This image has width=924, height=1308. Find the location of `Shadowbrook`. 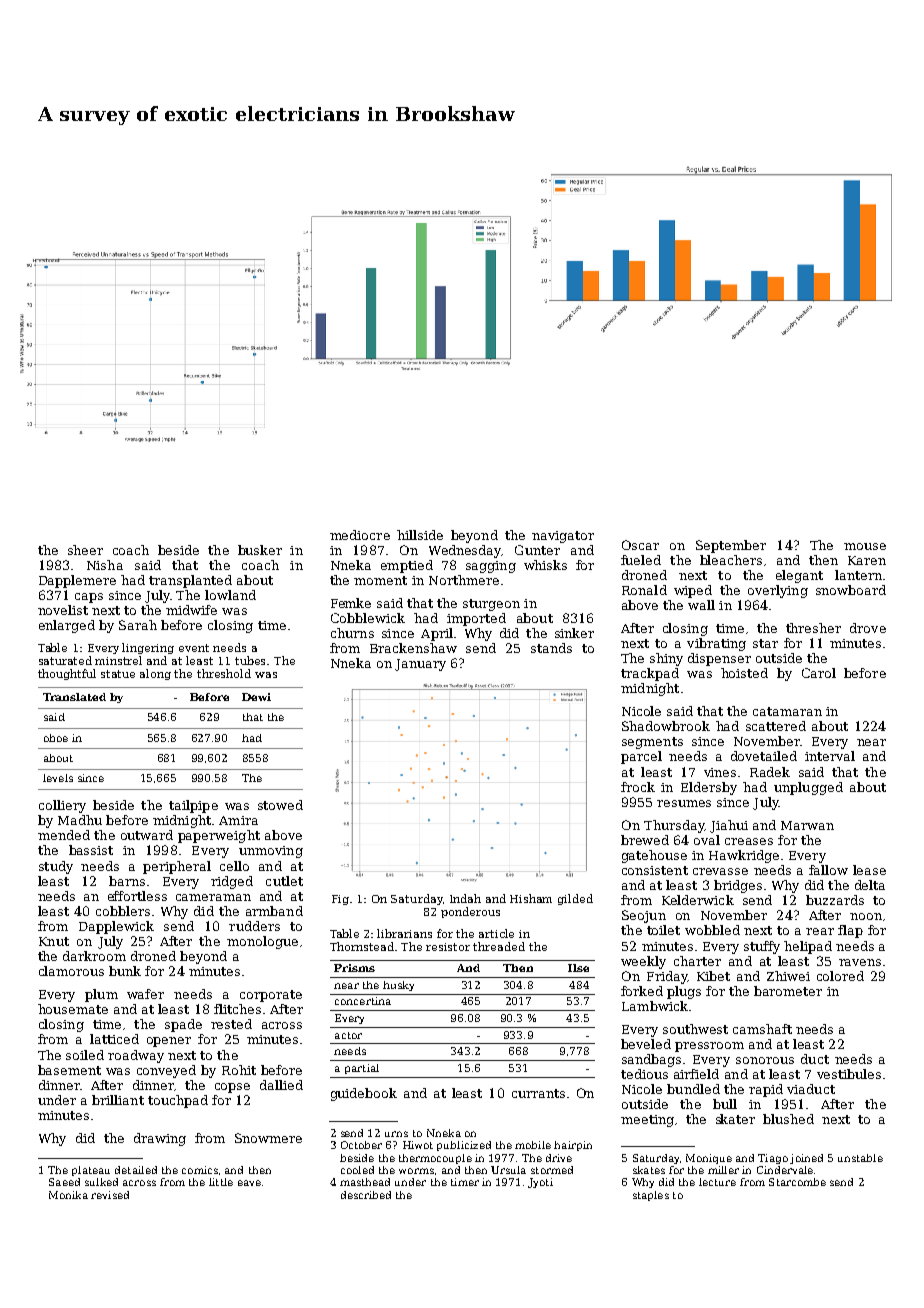

Shadowbrook is located at coordinates (666, 726).
